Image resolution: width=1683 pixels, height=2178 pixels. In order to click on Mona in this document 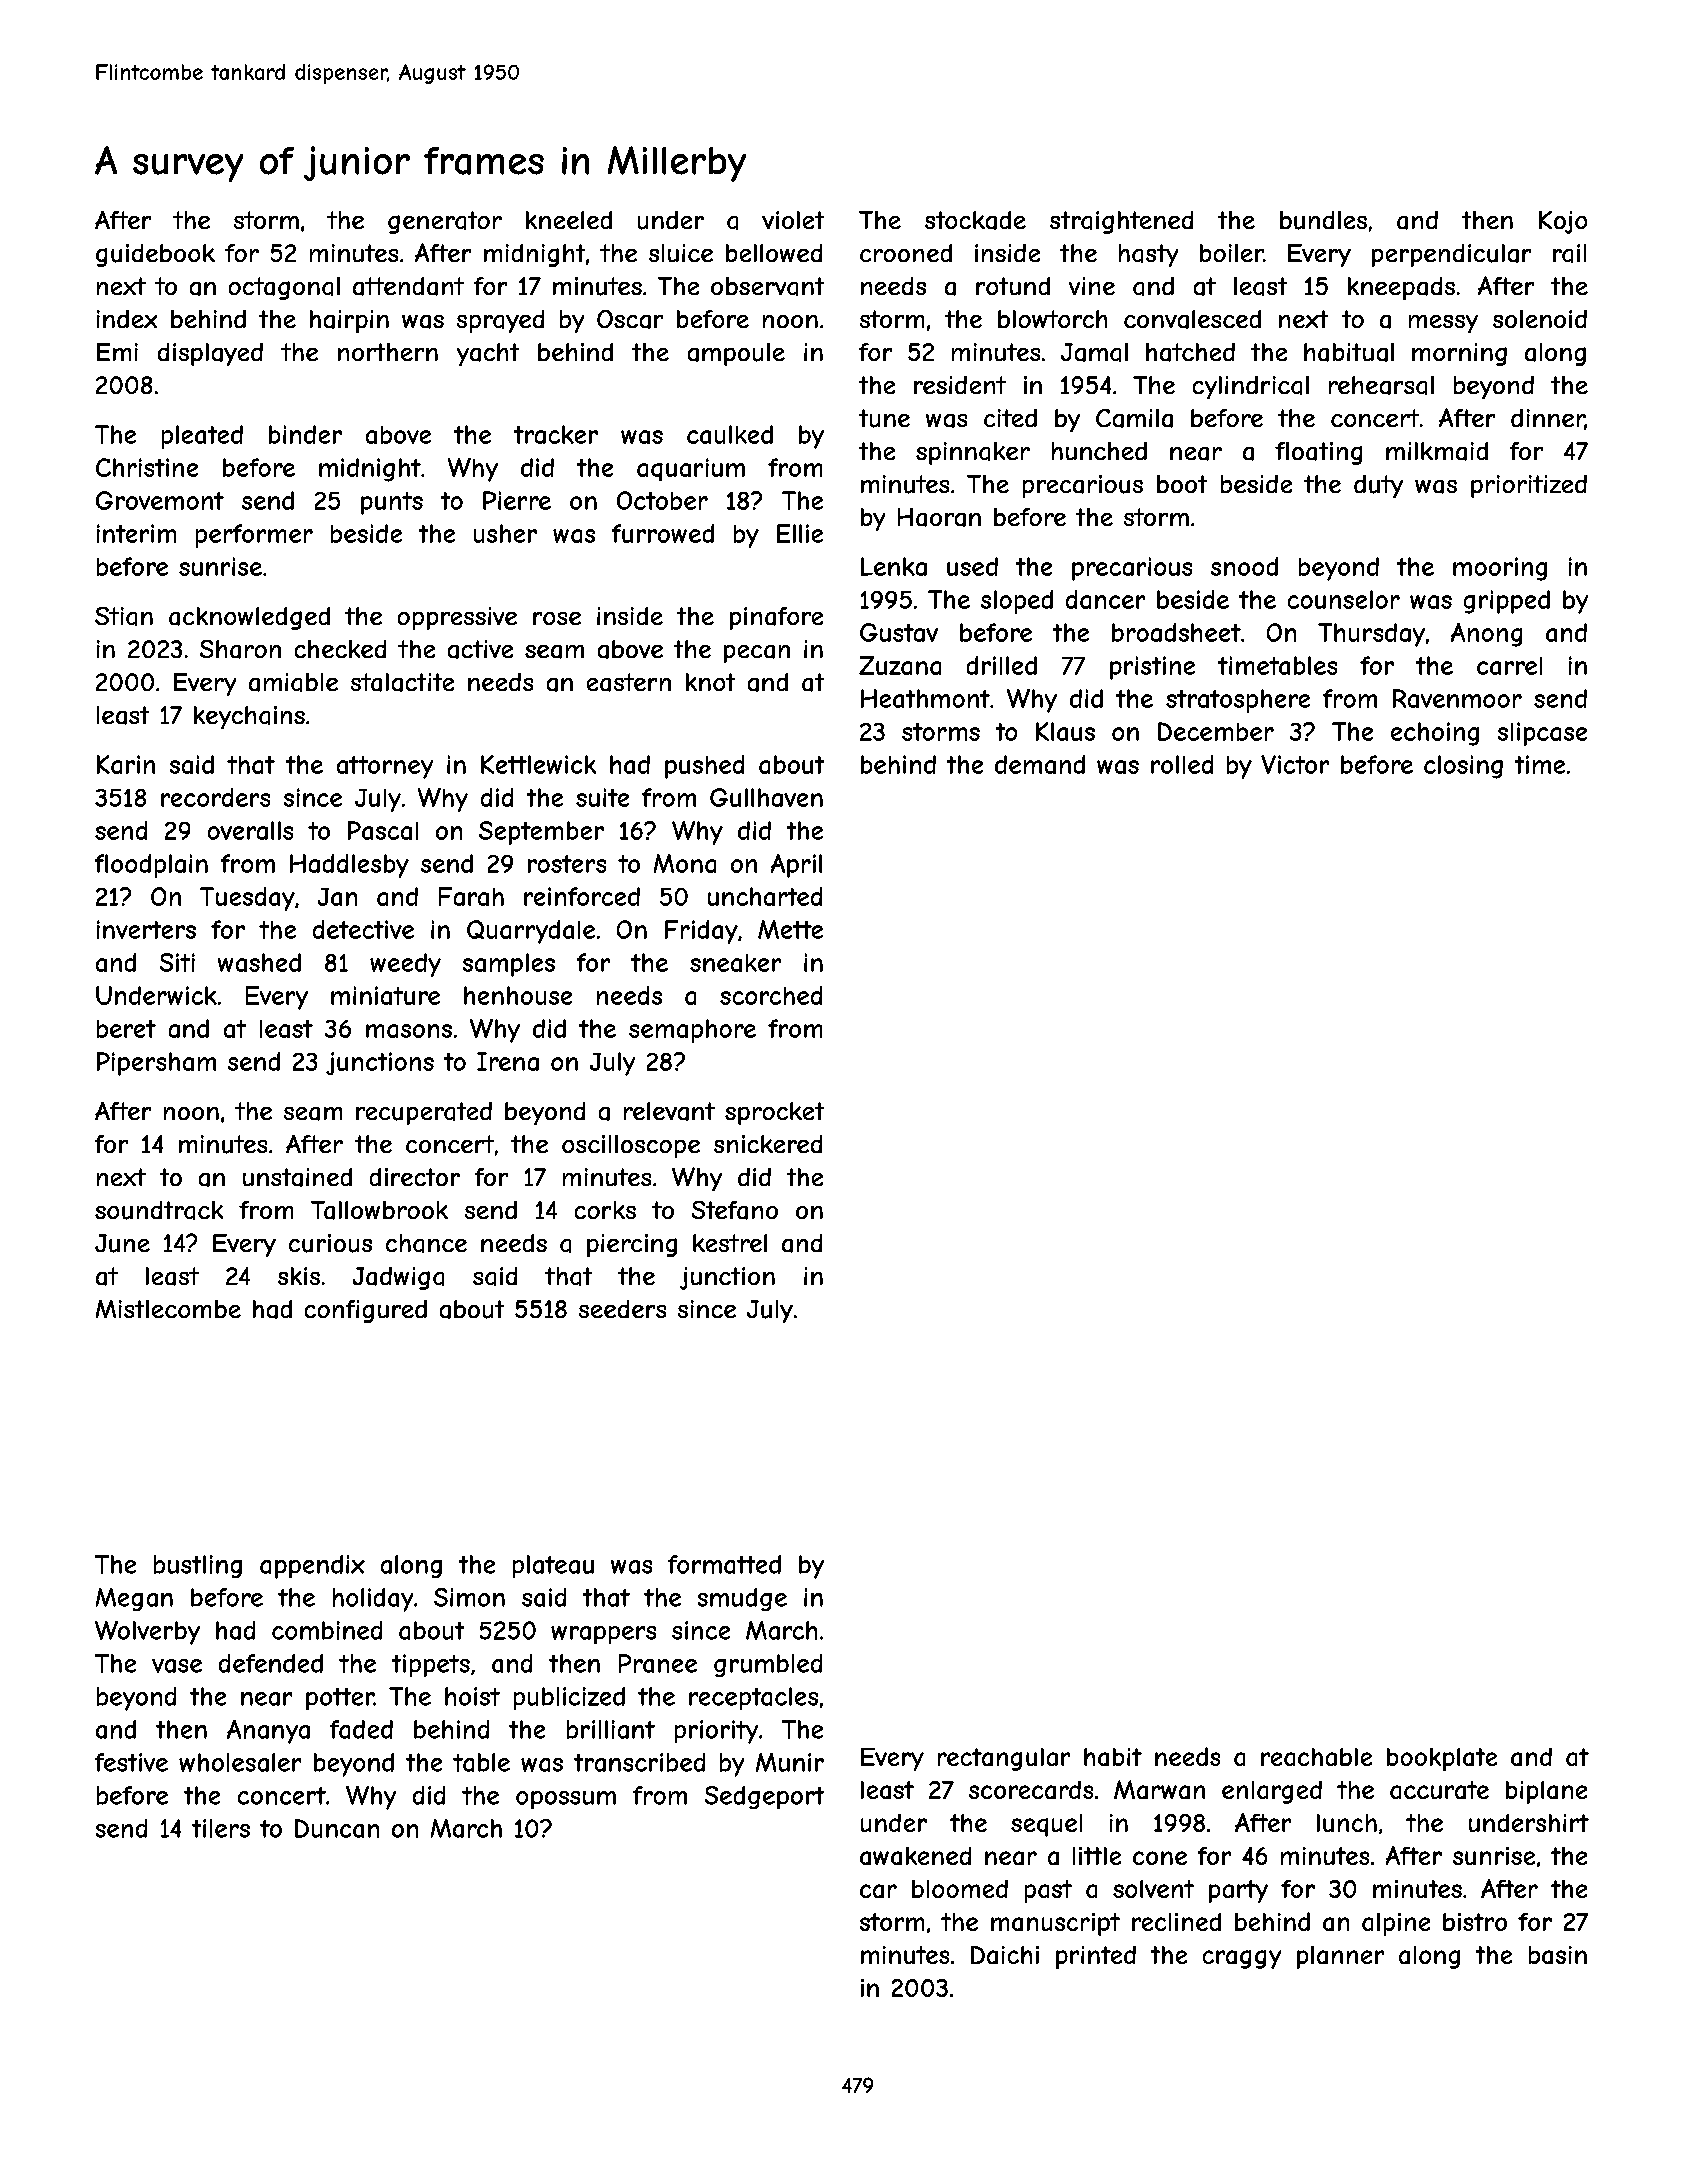, I will do `click(685, 863)`.
